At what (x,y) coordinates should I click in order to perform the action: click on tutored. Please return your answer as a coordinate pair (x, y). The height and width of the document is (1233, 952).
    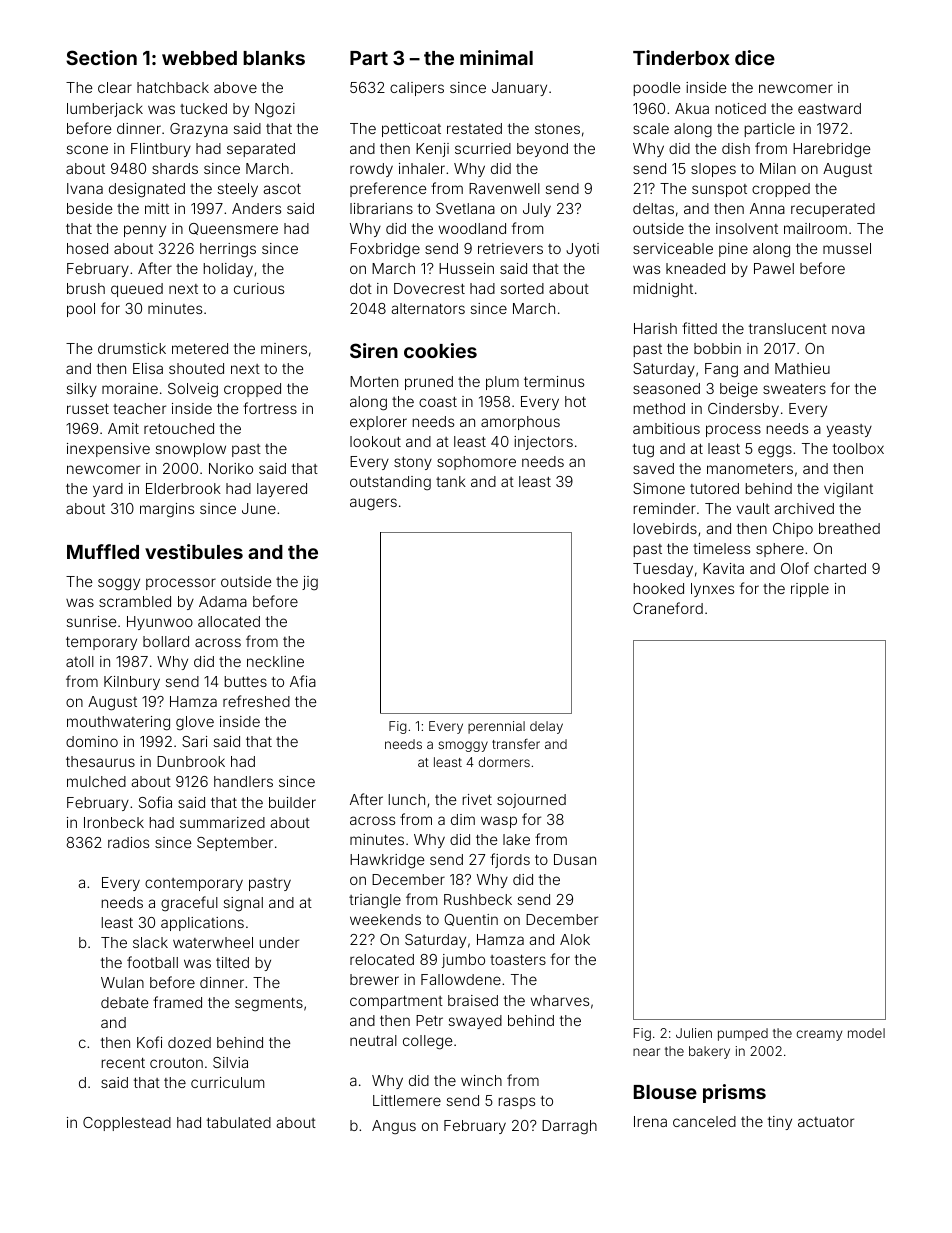
    Looking at the image, I should click on (714, 488).
